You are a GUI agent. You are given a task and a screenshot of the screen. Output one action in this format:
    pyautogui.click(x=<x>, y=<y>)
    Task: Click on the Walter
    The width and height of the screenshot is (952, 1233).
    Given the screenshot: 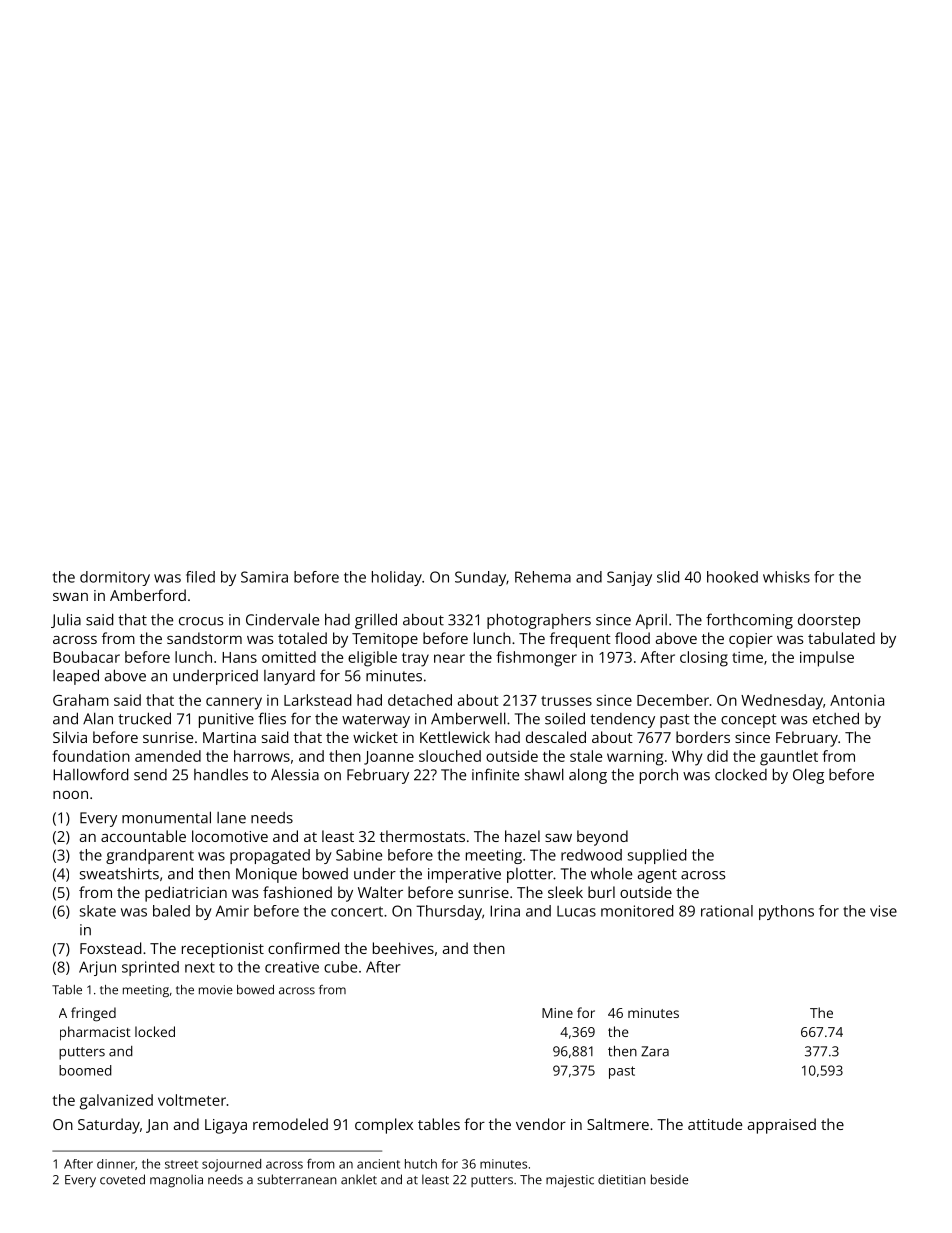 What is the action you would take?
    pyautogui.click(x=380, y=892)
